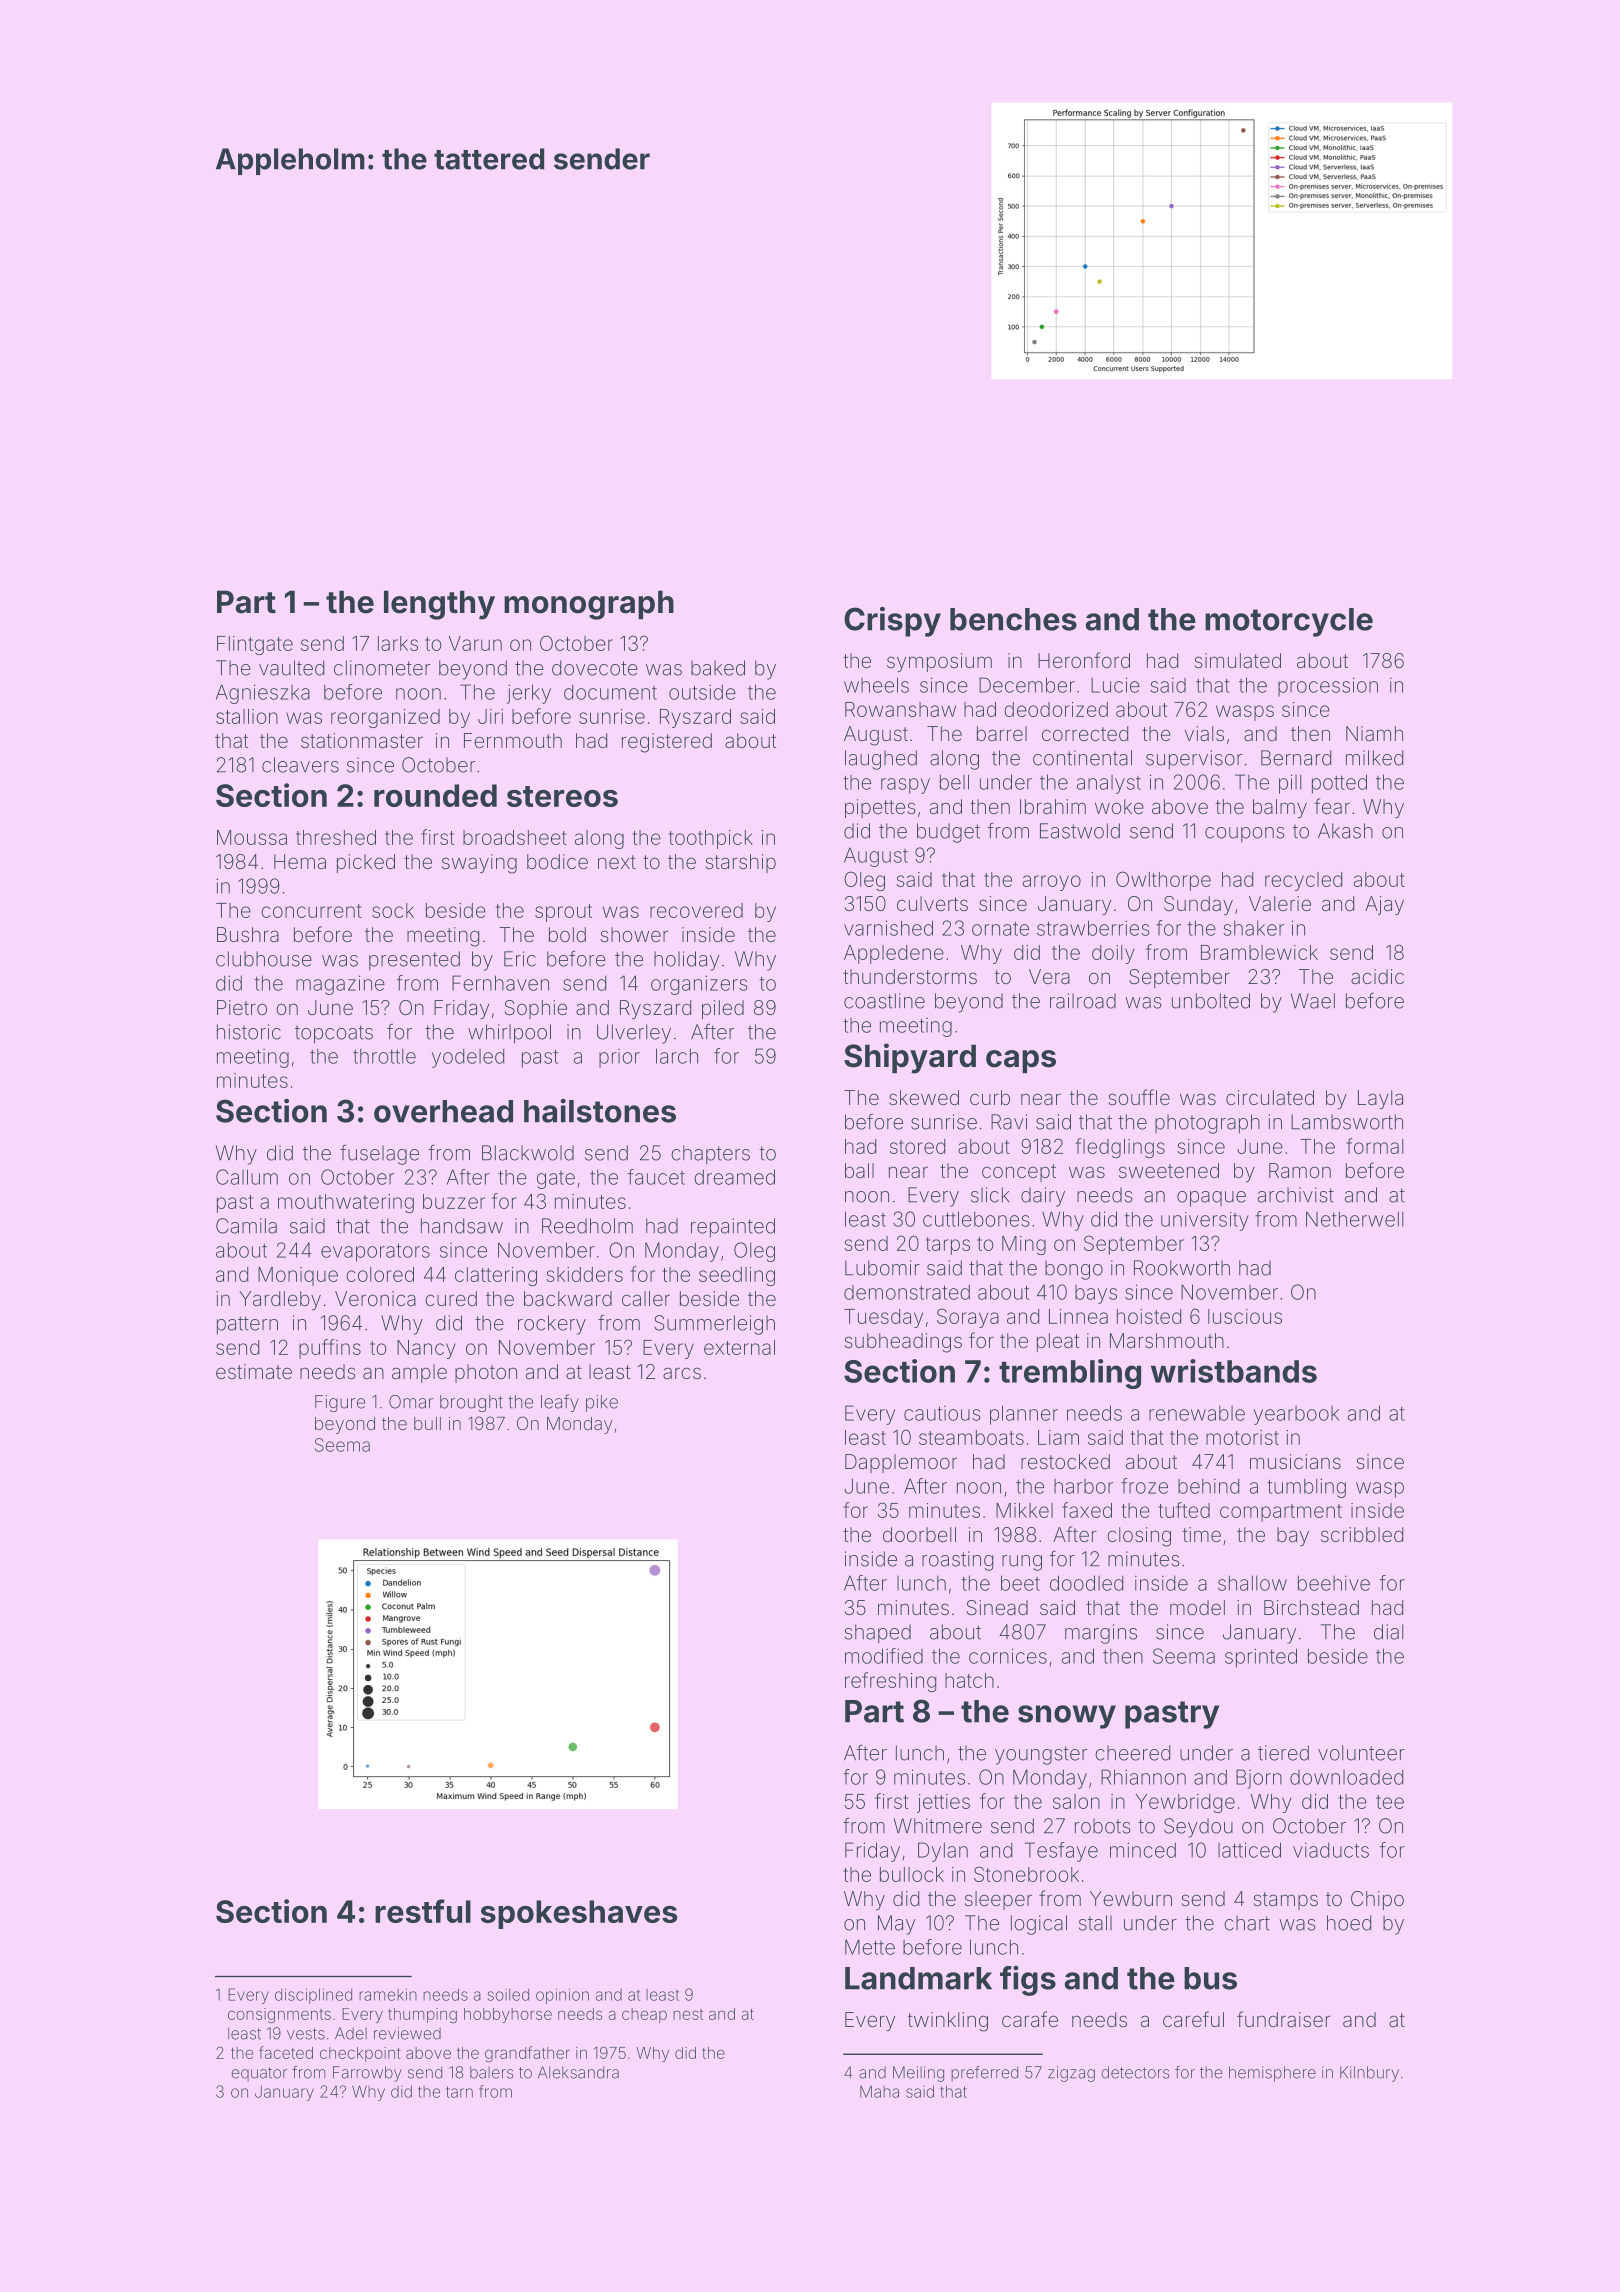 The width and height of the image is (1620, 2292). I want to click on Wael, so click(1313, 1001).
